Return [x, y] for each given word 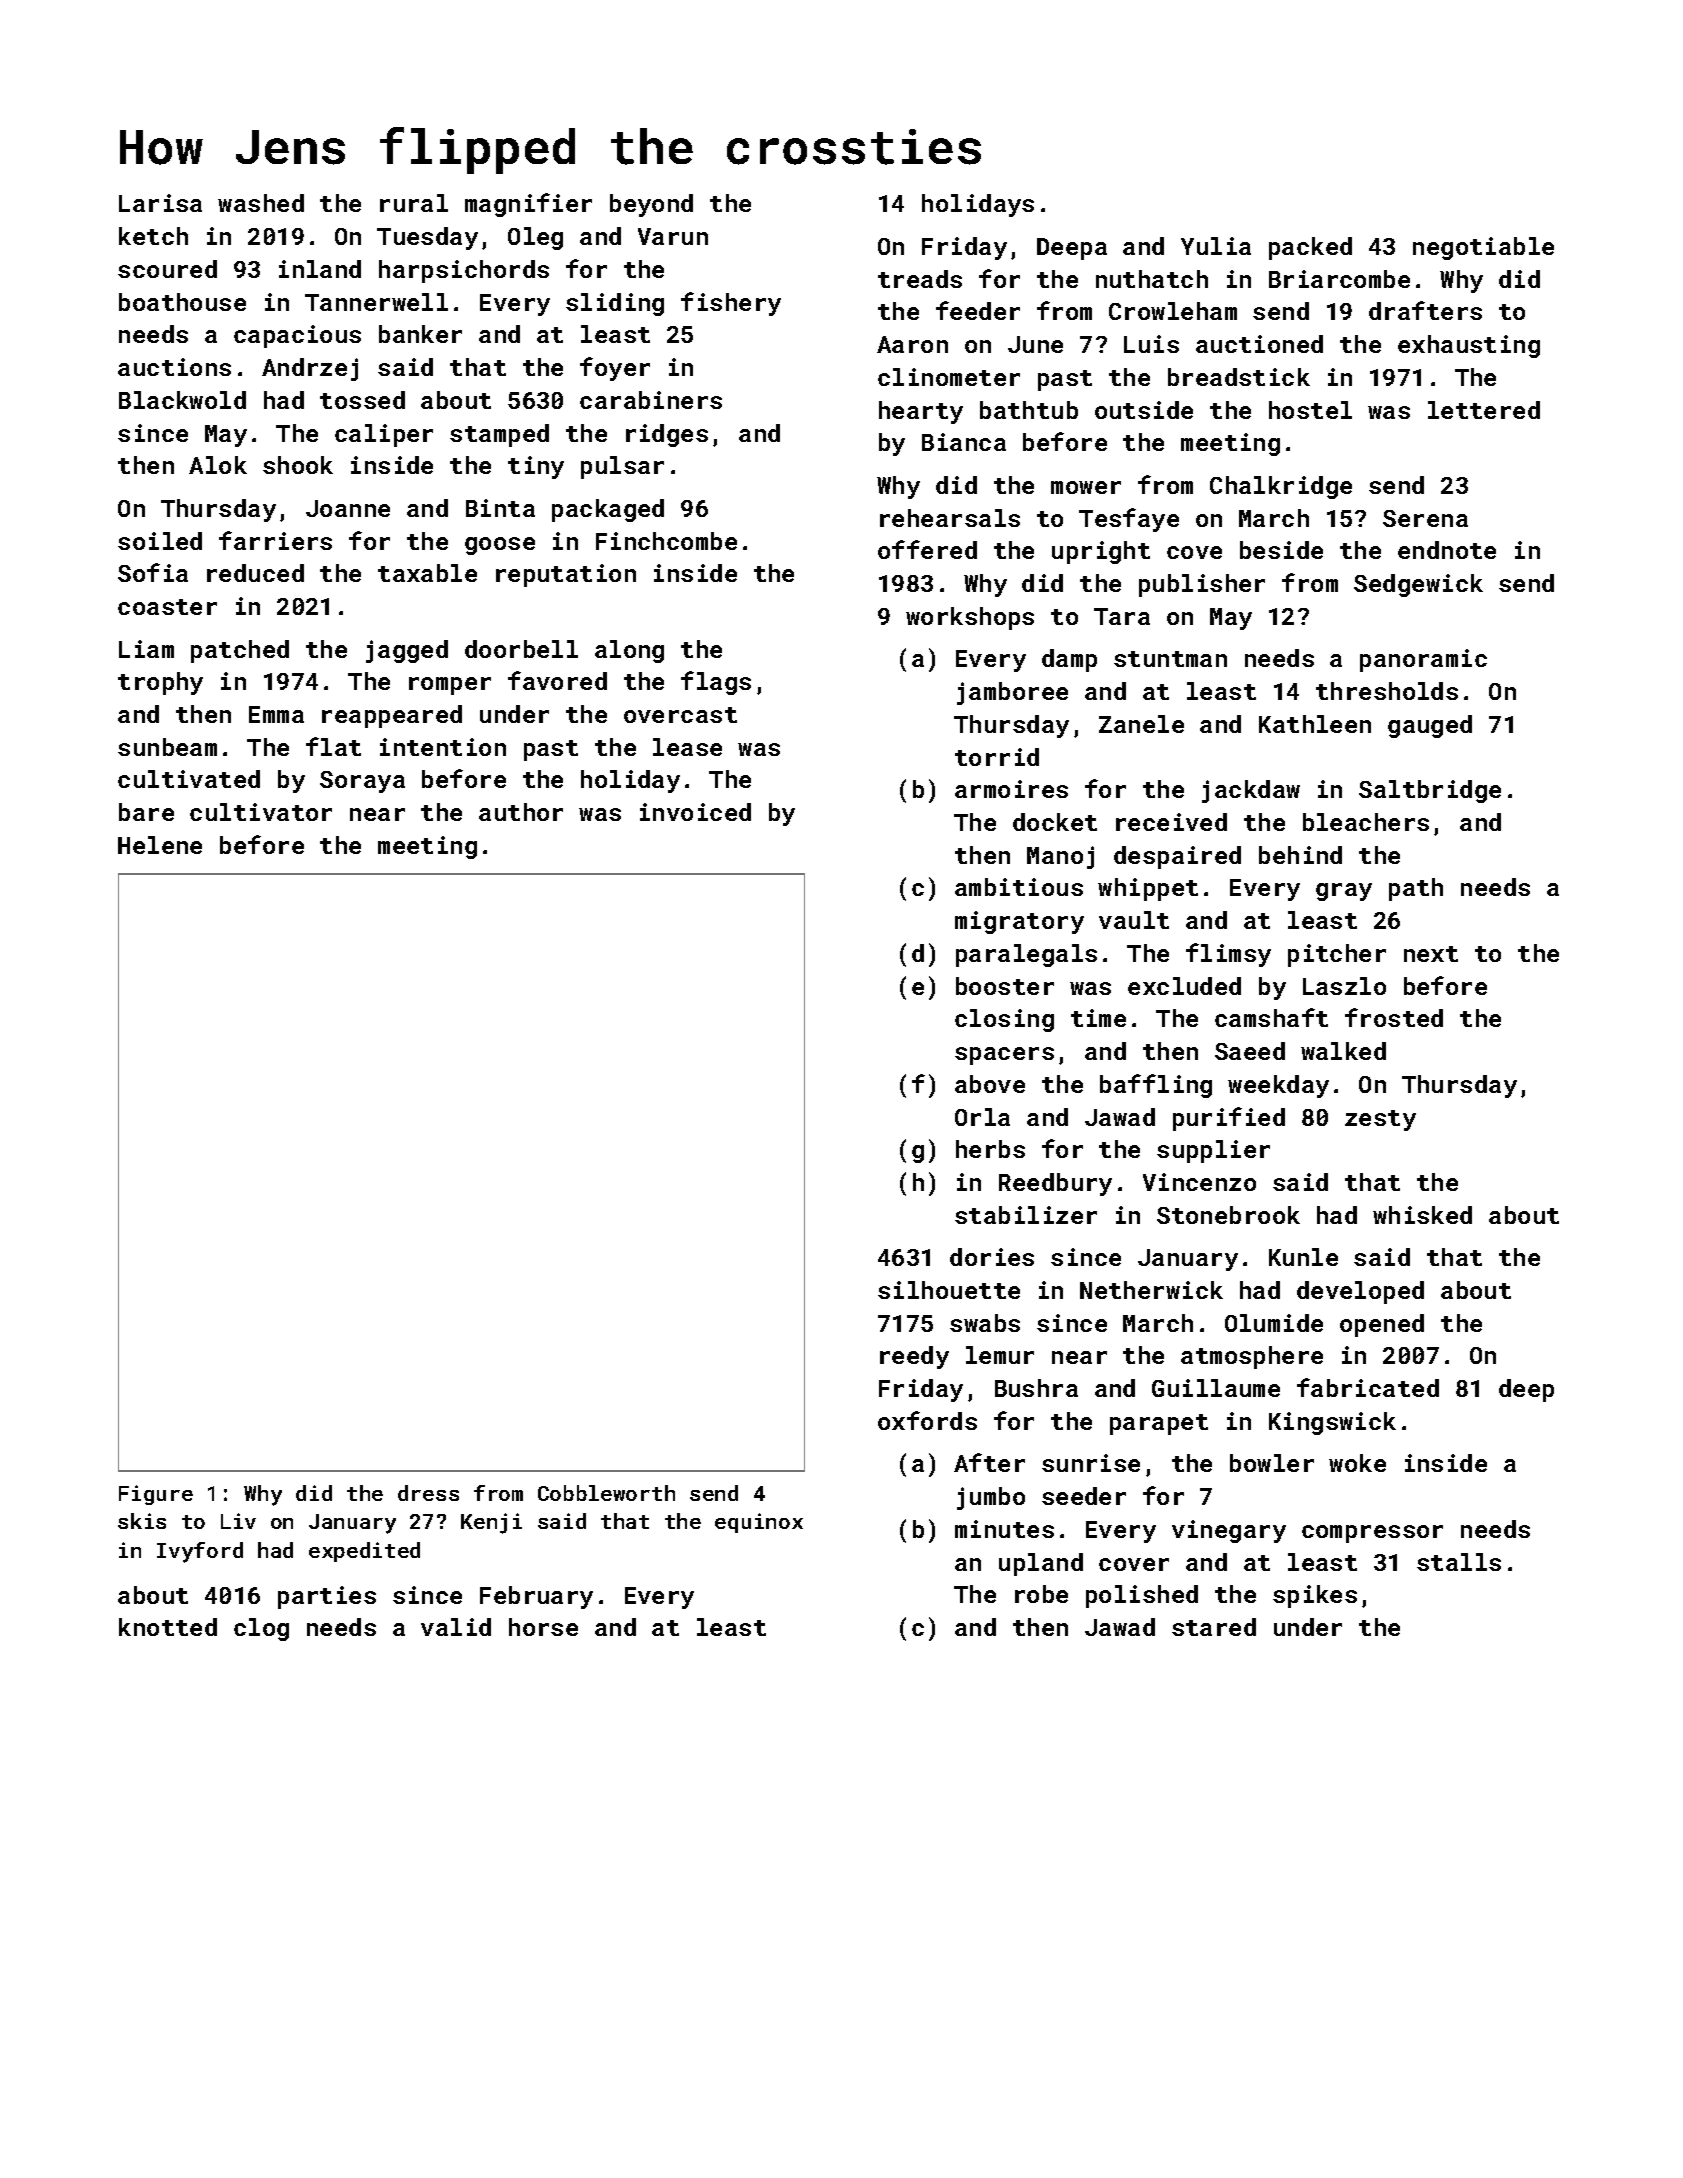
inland [320, 269]
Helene [160, 845]
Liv [238, 1521]
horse [543, 1627]
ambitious [1019, 887]
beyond [651, 205]
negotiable [1483, 248]
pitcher [1337, 955]
